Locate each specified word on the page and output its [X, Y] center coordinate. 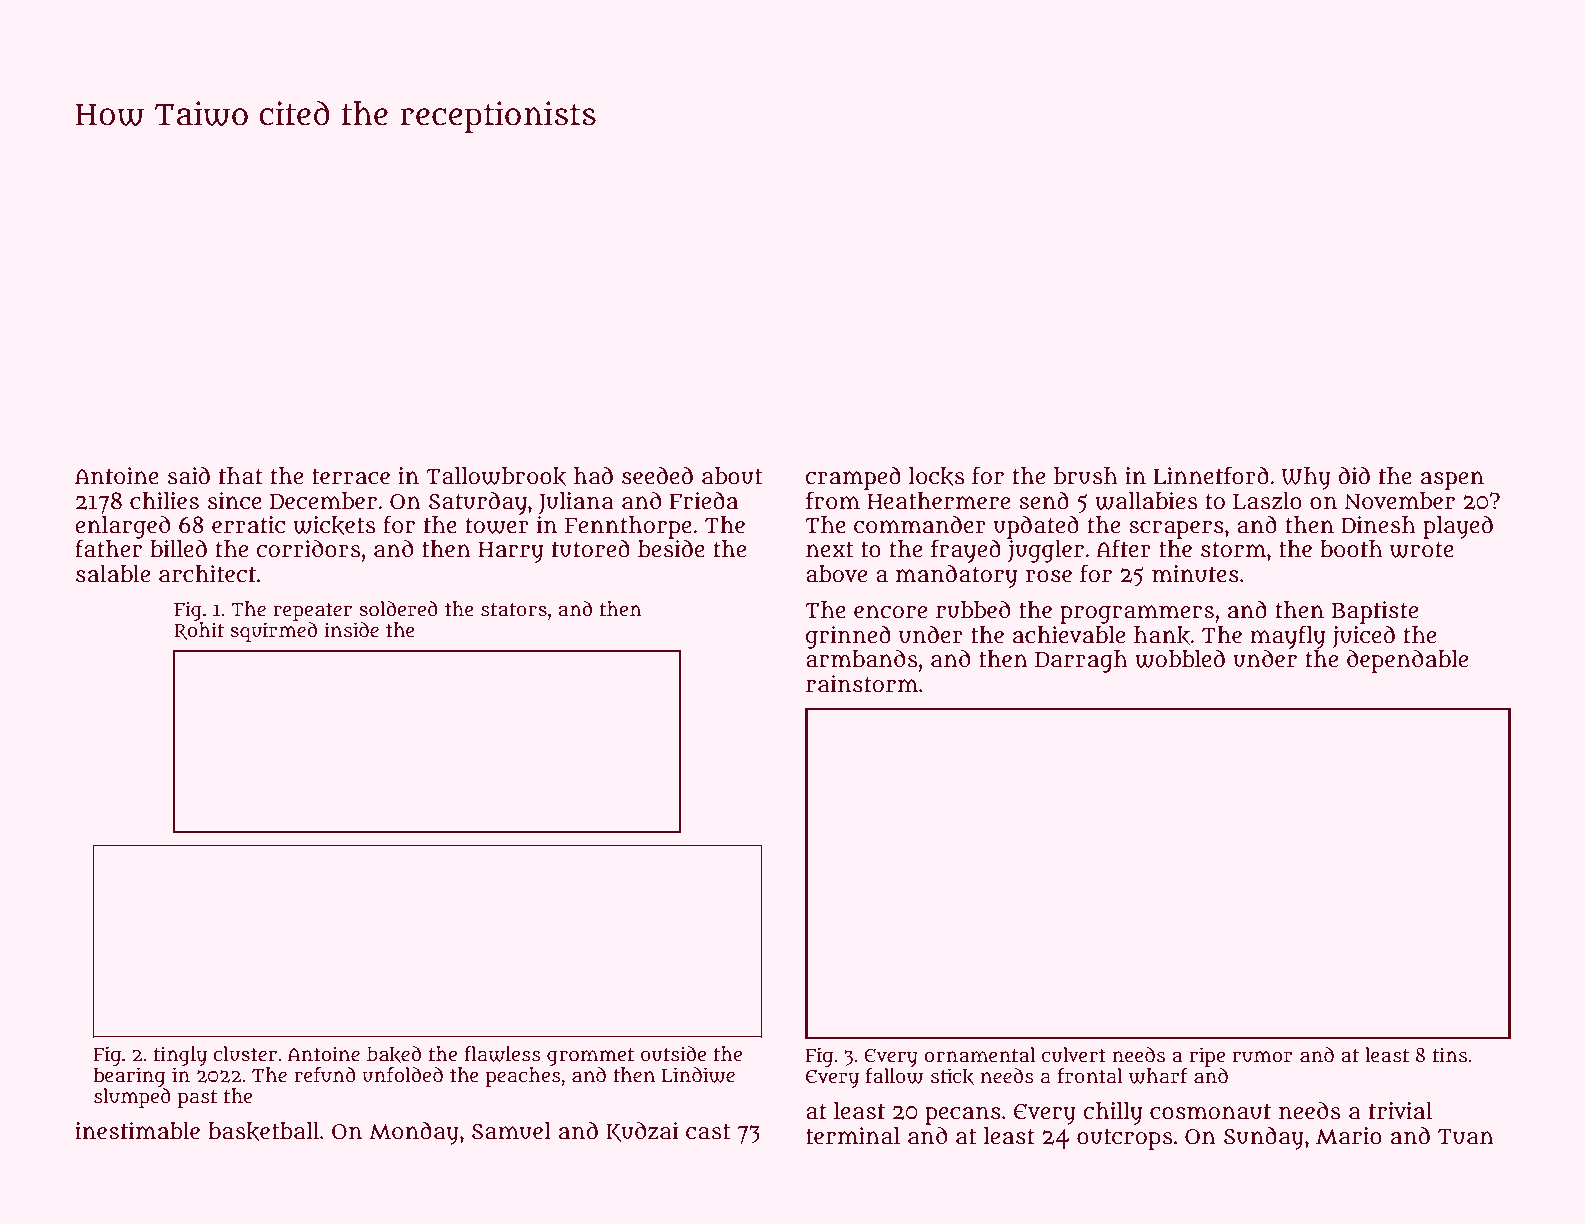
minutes [1195, 574]
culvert [1074, 1055]
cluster [245, 1054]
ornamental [979, 1055]
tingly [180, 1056]
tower [497, 526]
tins [1450, 1055]
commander [920, 524]
